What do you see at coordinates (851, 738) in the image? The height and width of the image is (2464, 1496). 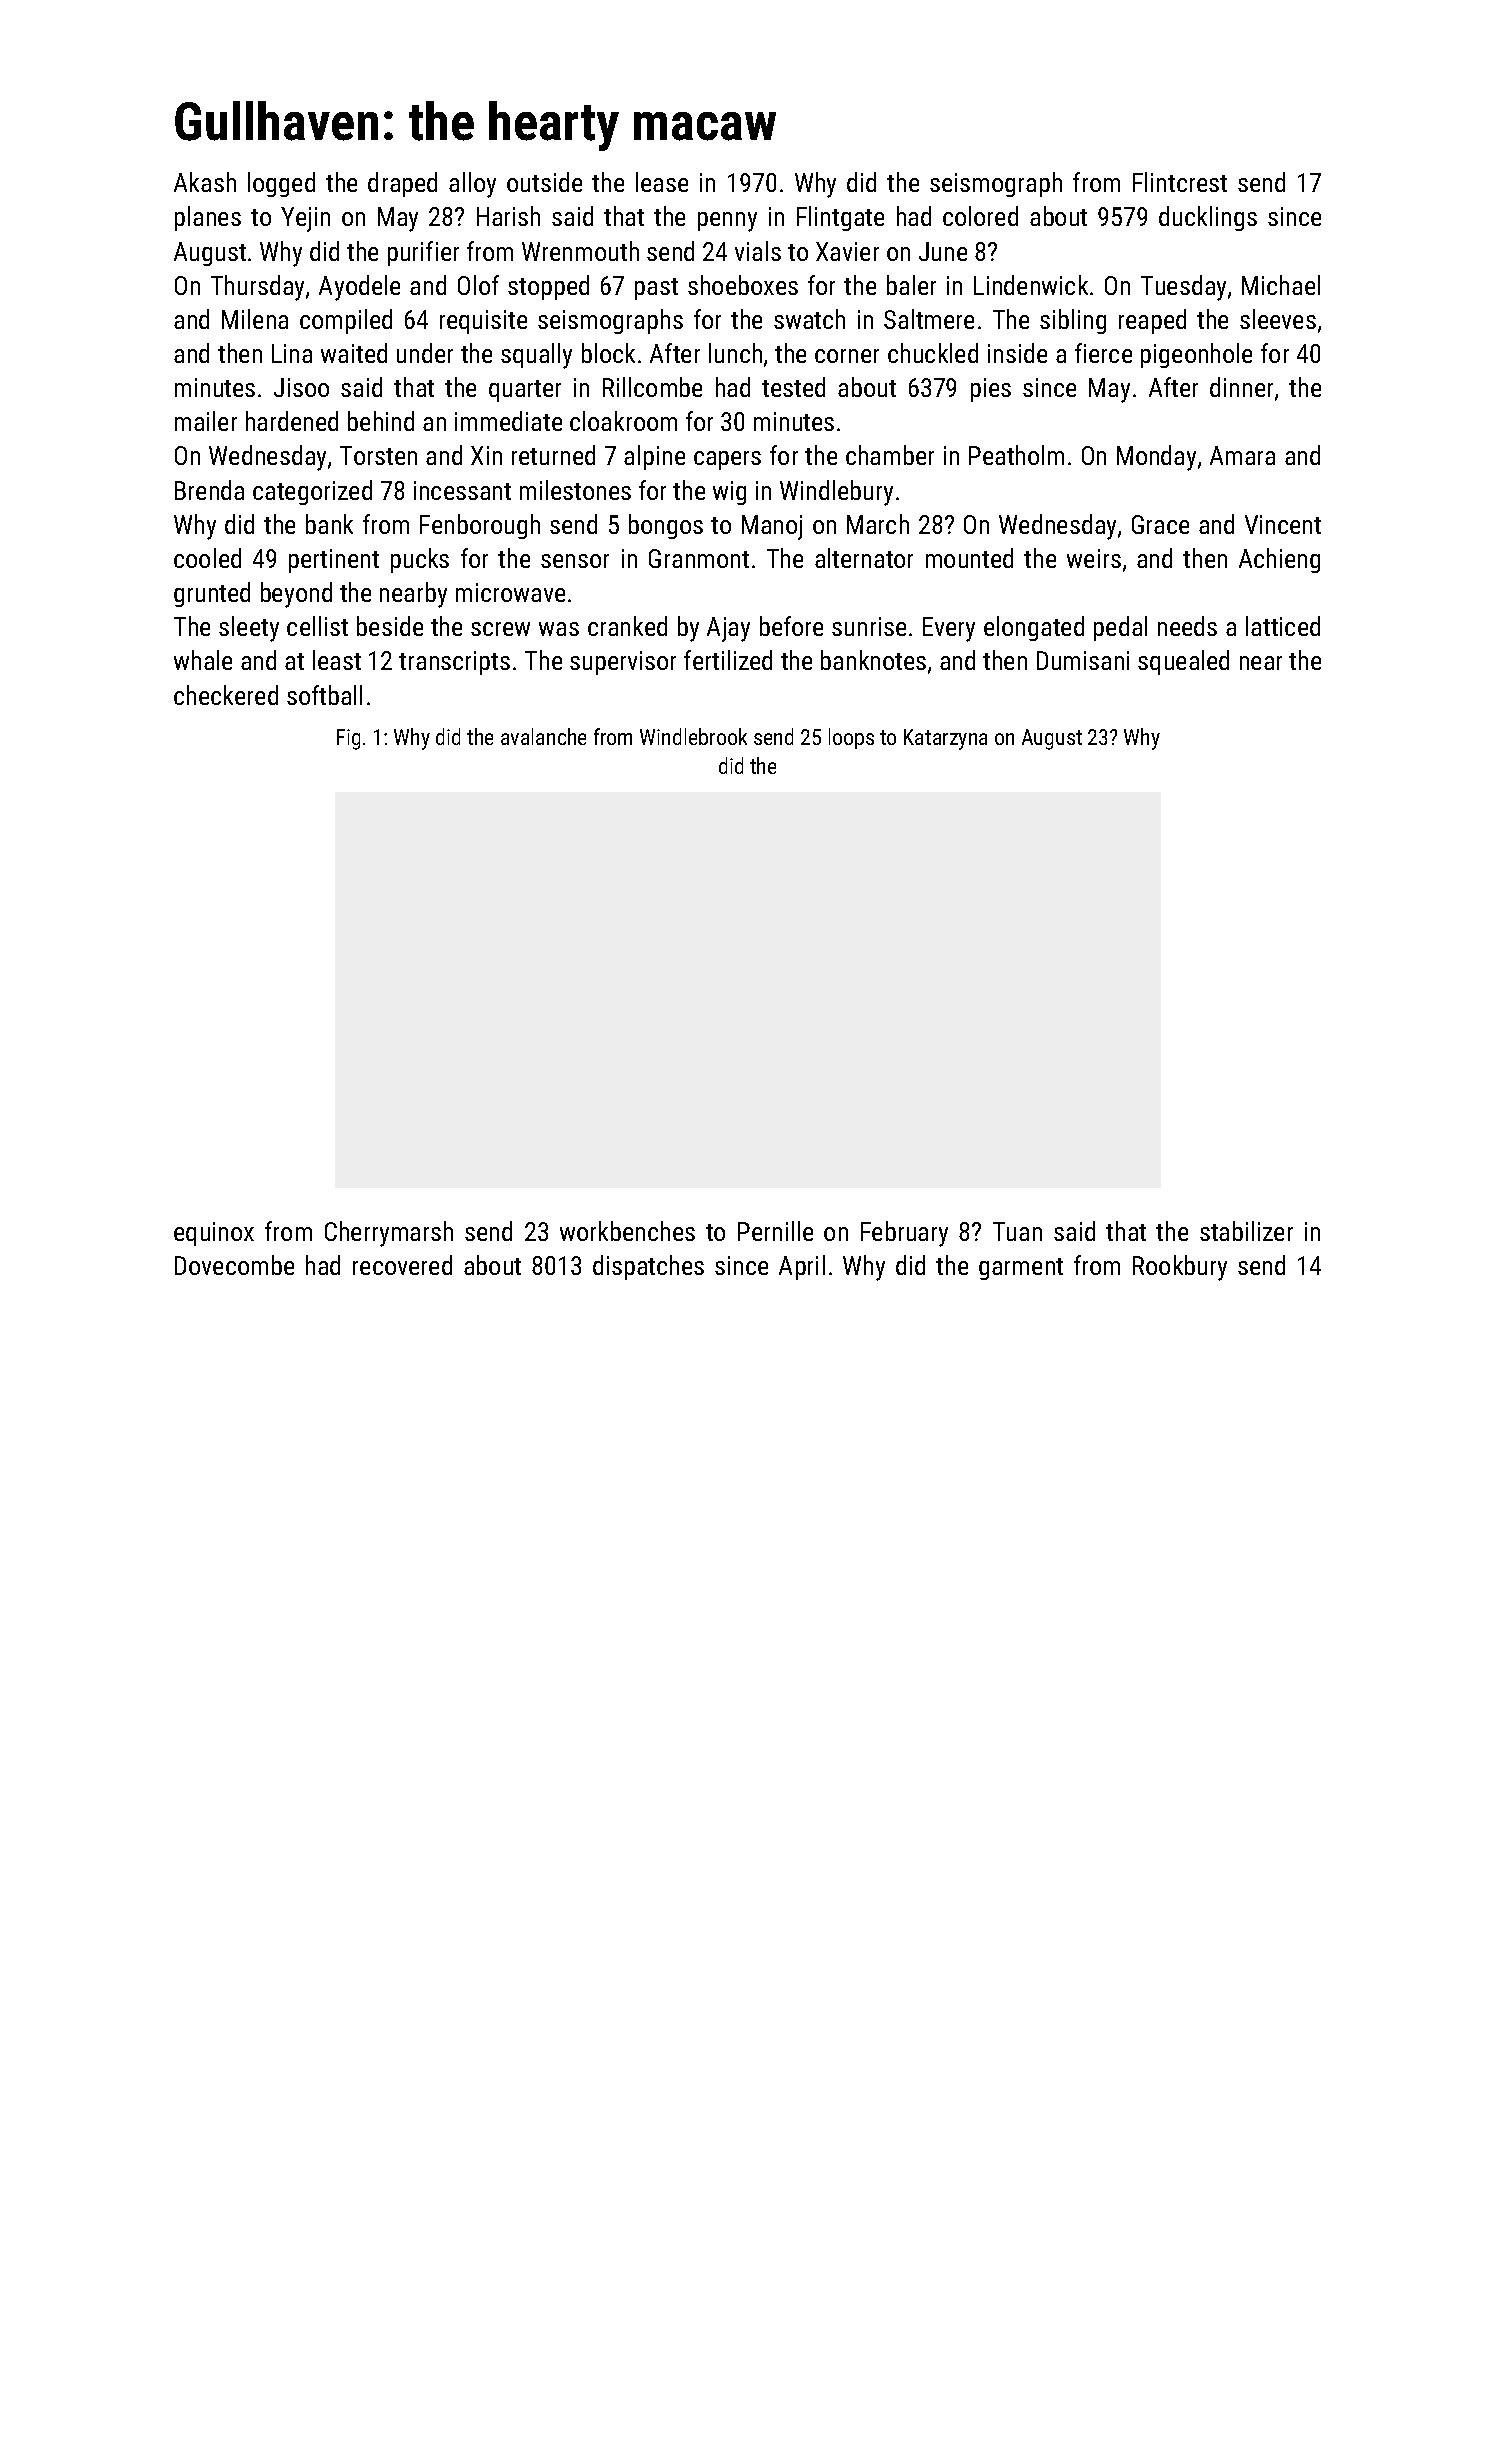 I see `loops` at bounding box center [851, 738].
